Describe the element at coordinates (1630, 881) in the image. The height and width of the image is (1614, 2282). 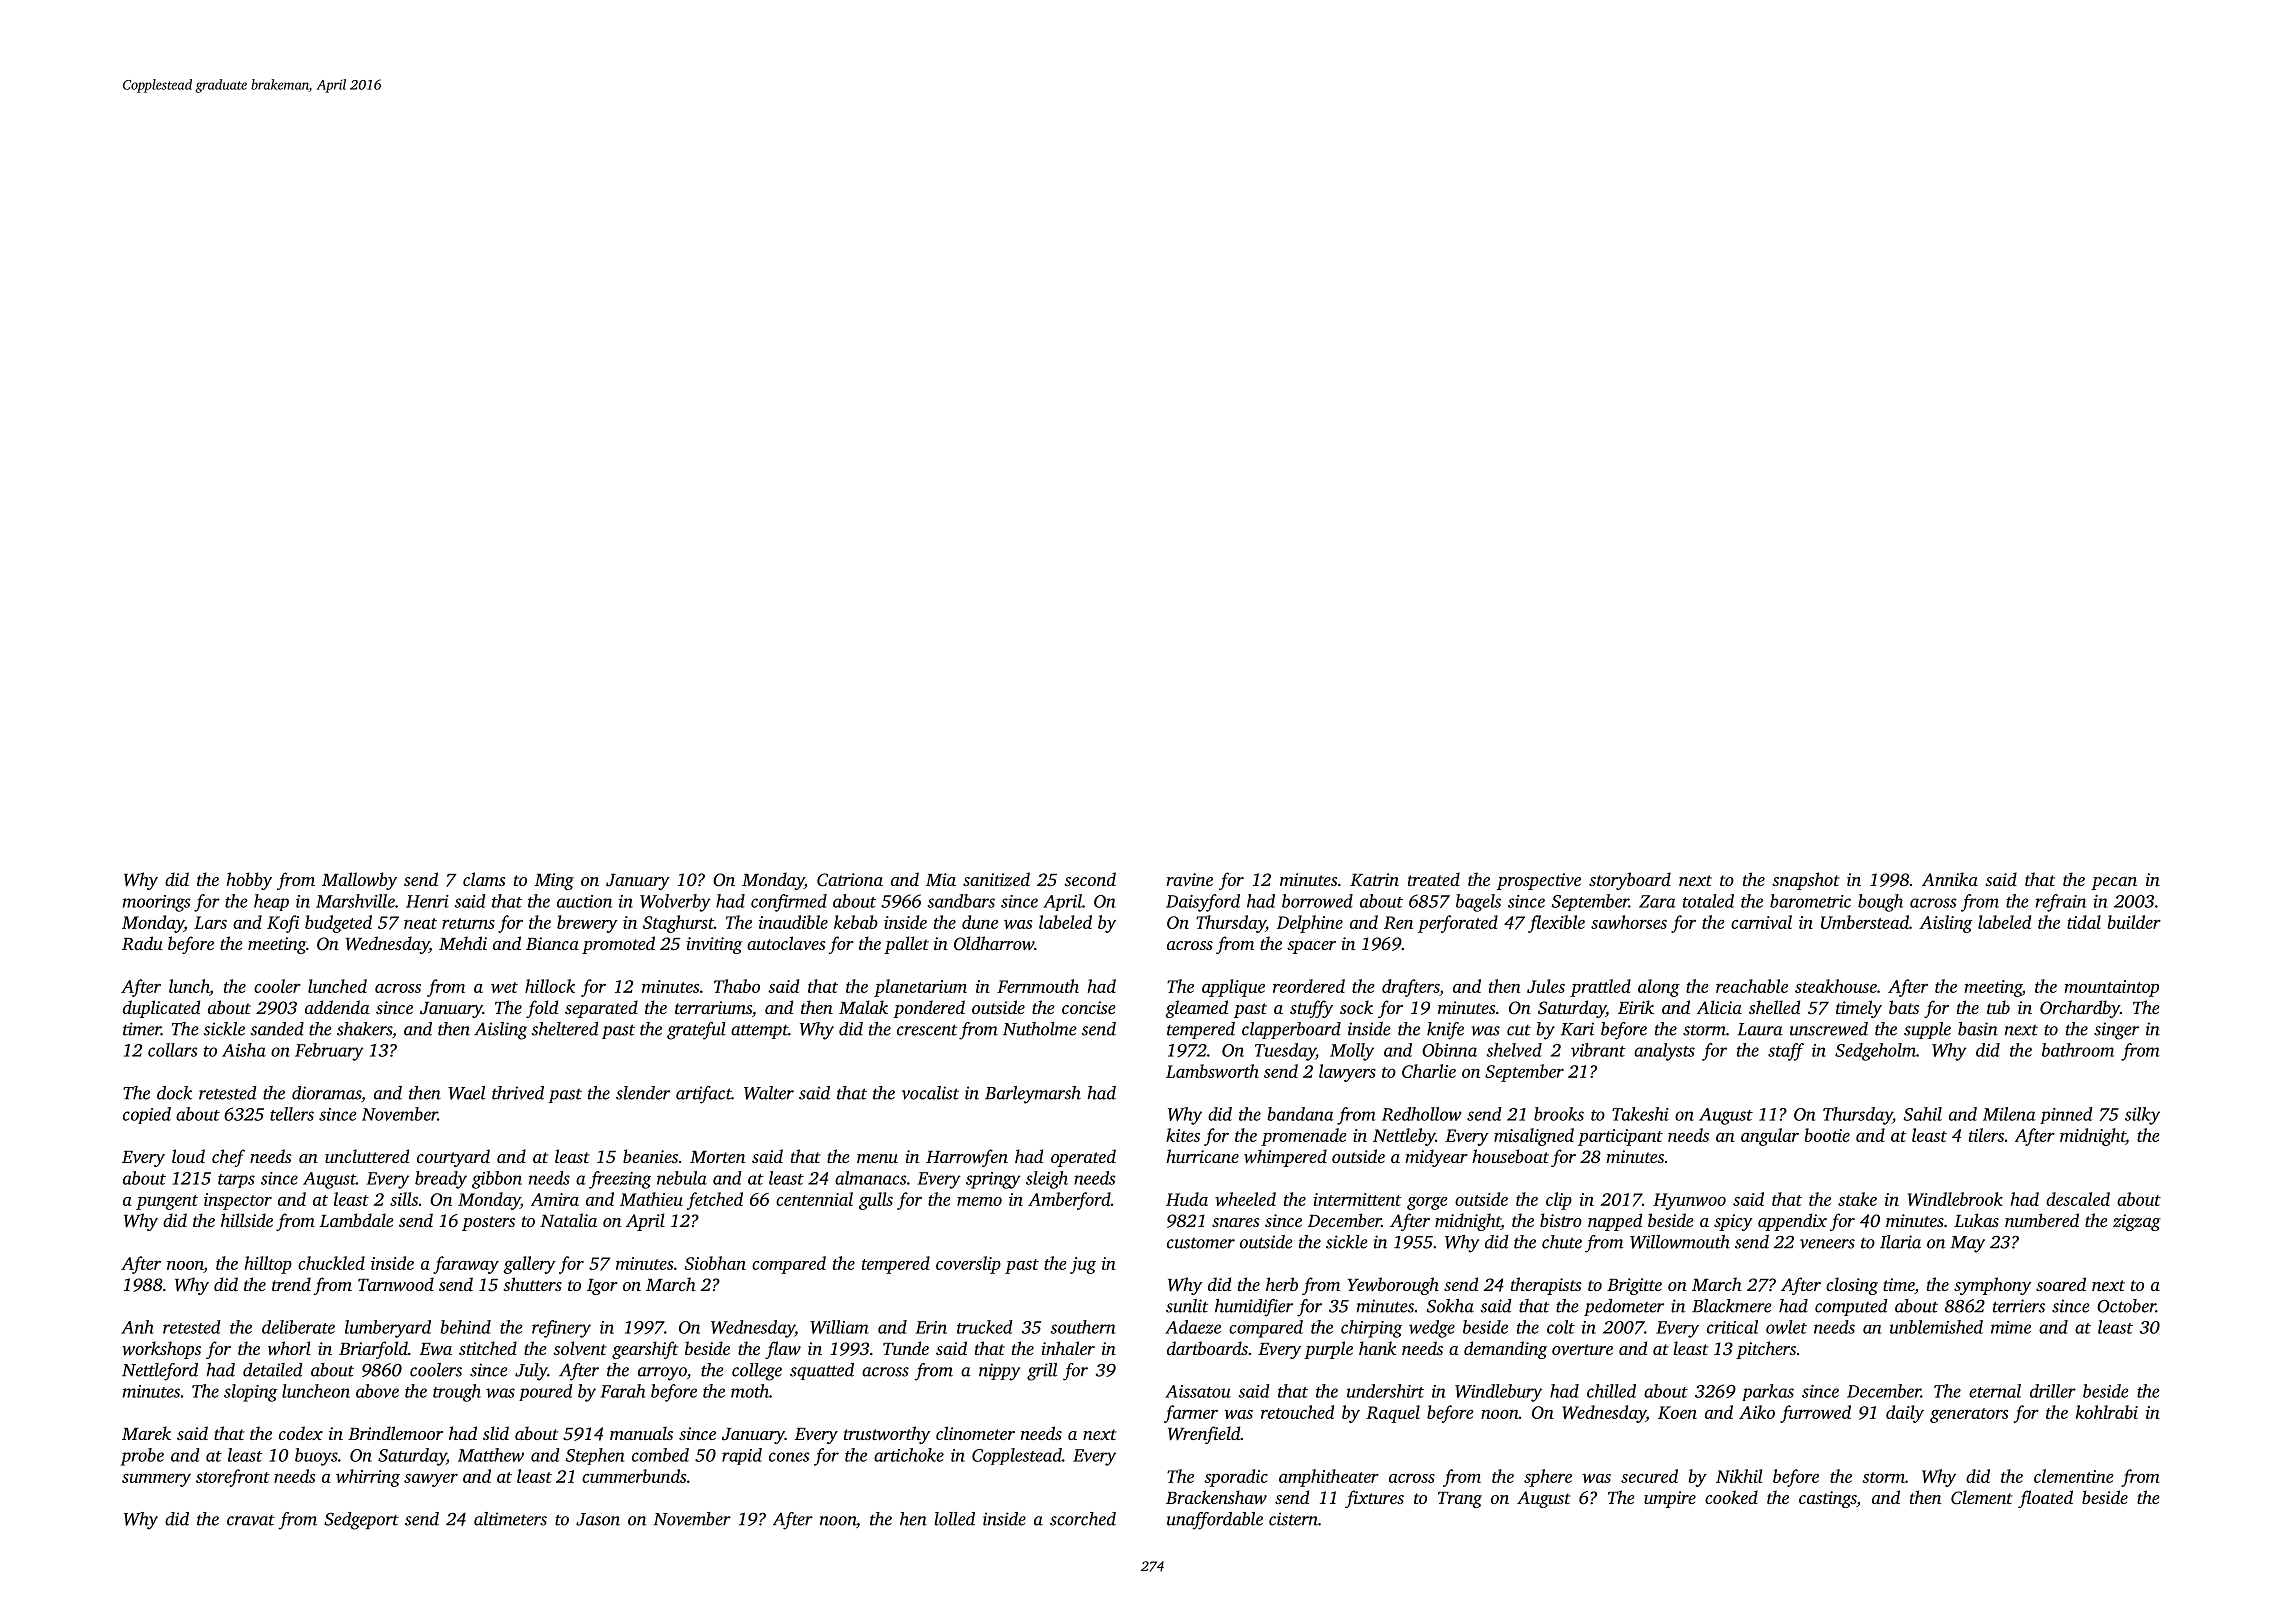
I see `storyboard` at that location.
